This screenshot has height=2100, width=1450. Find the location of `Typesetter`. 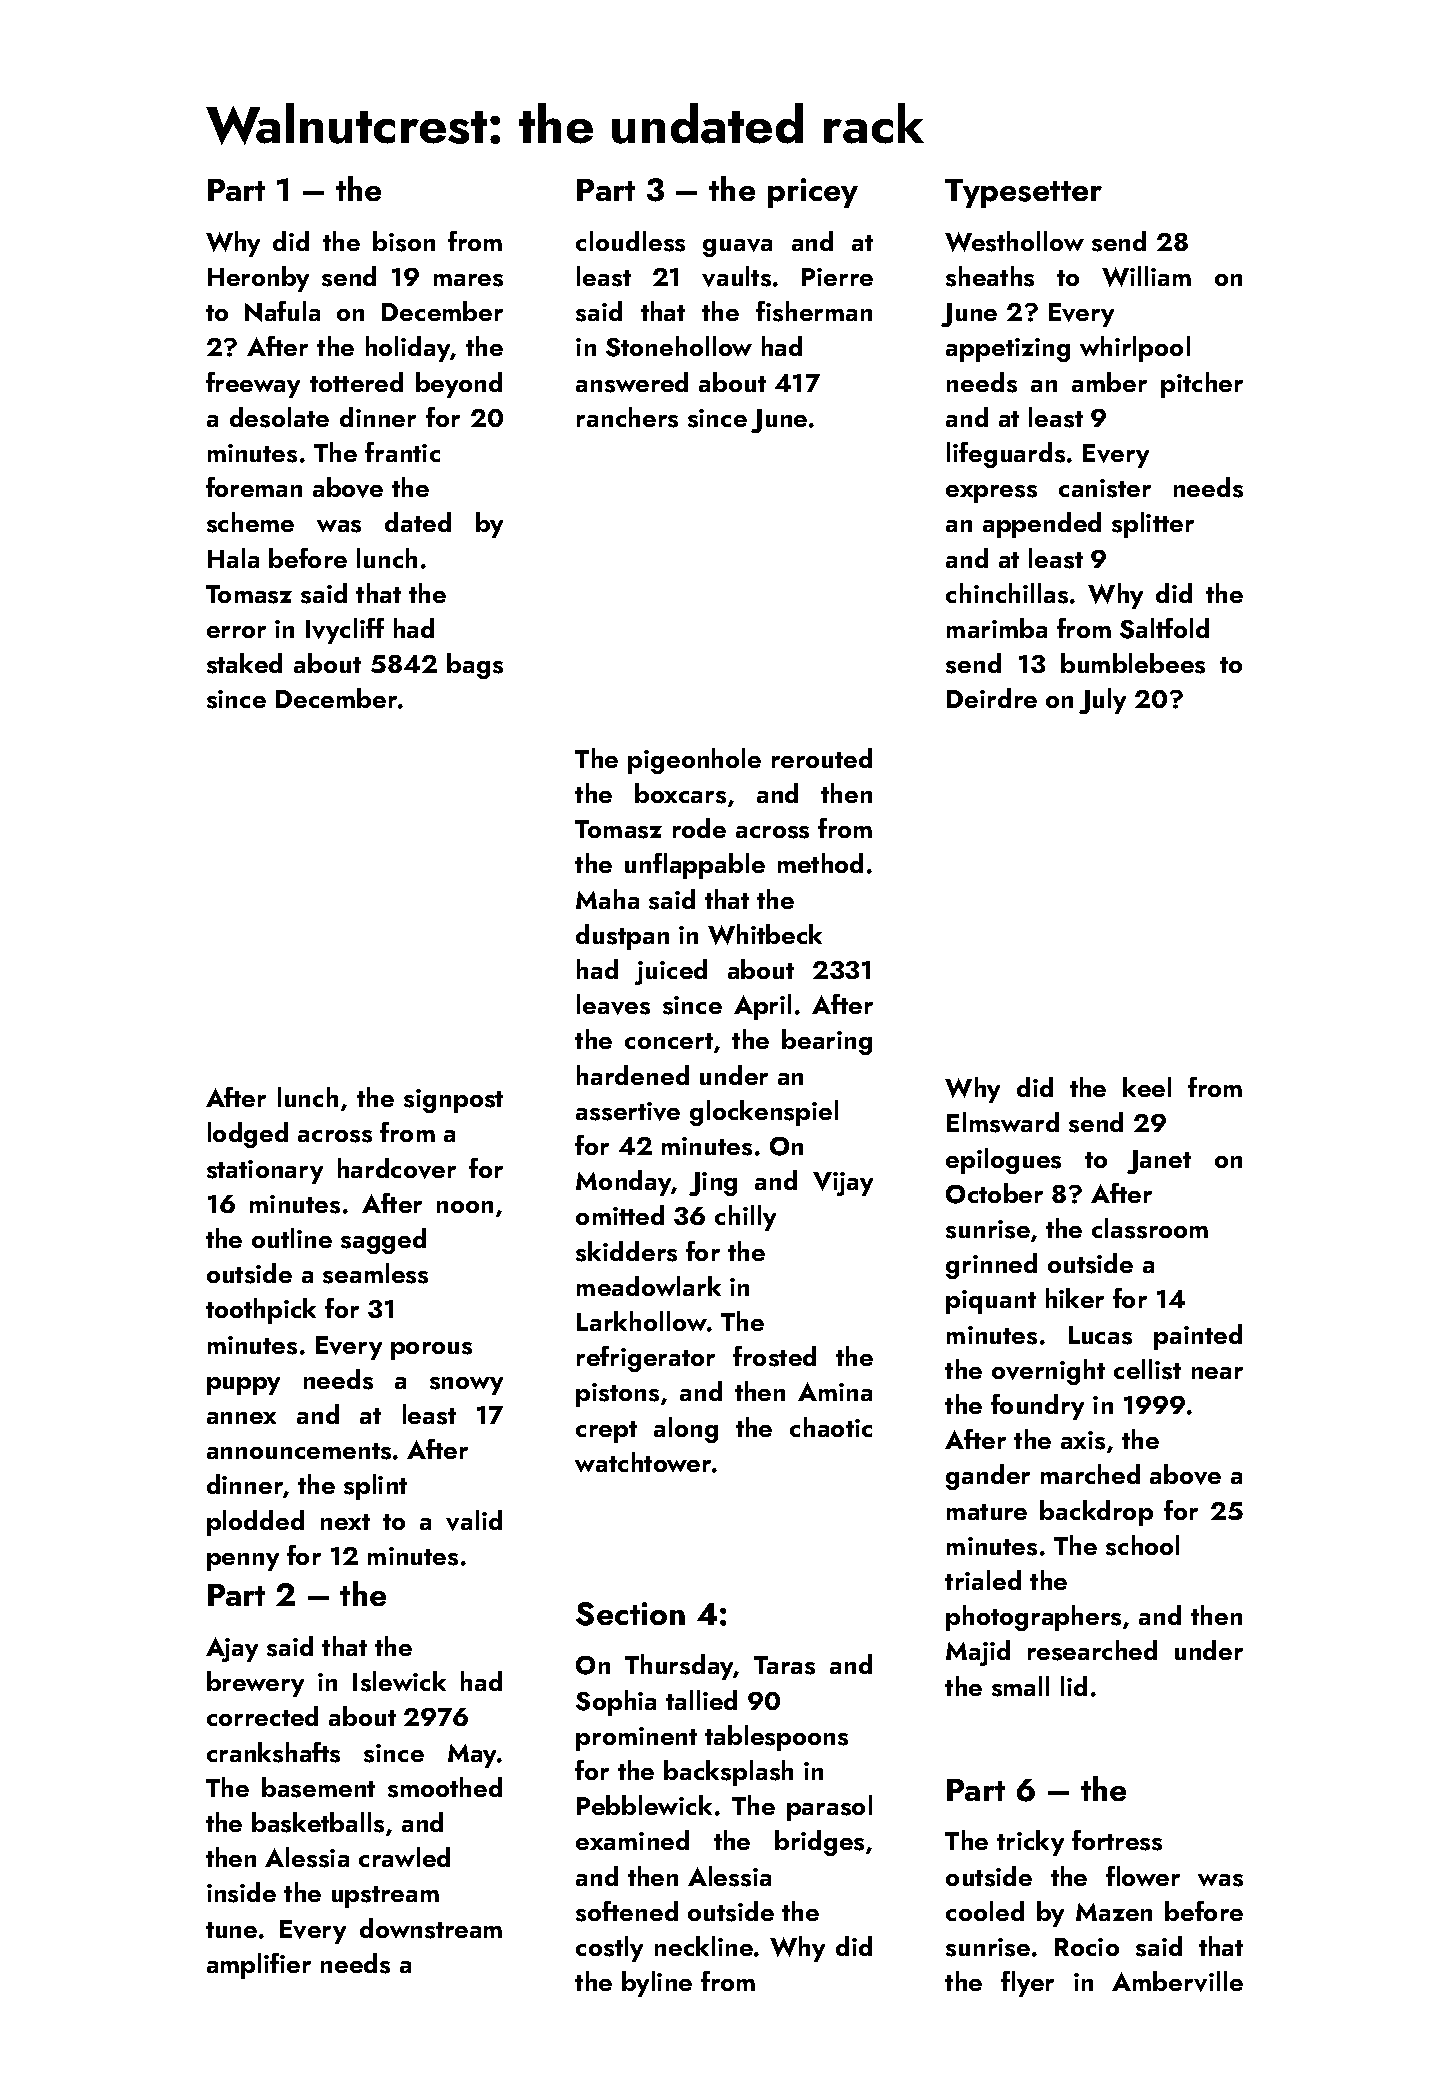

Typesetter is located at coordinates (1023, 193).
